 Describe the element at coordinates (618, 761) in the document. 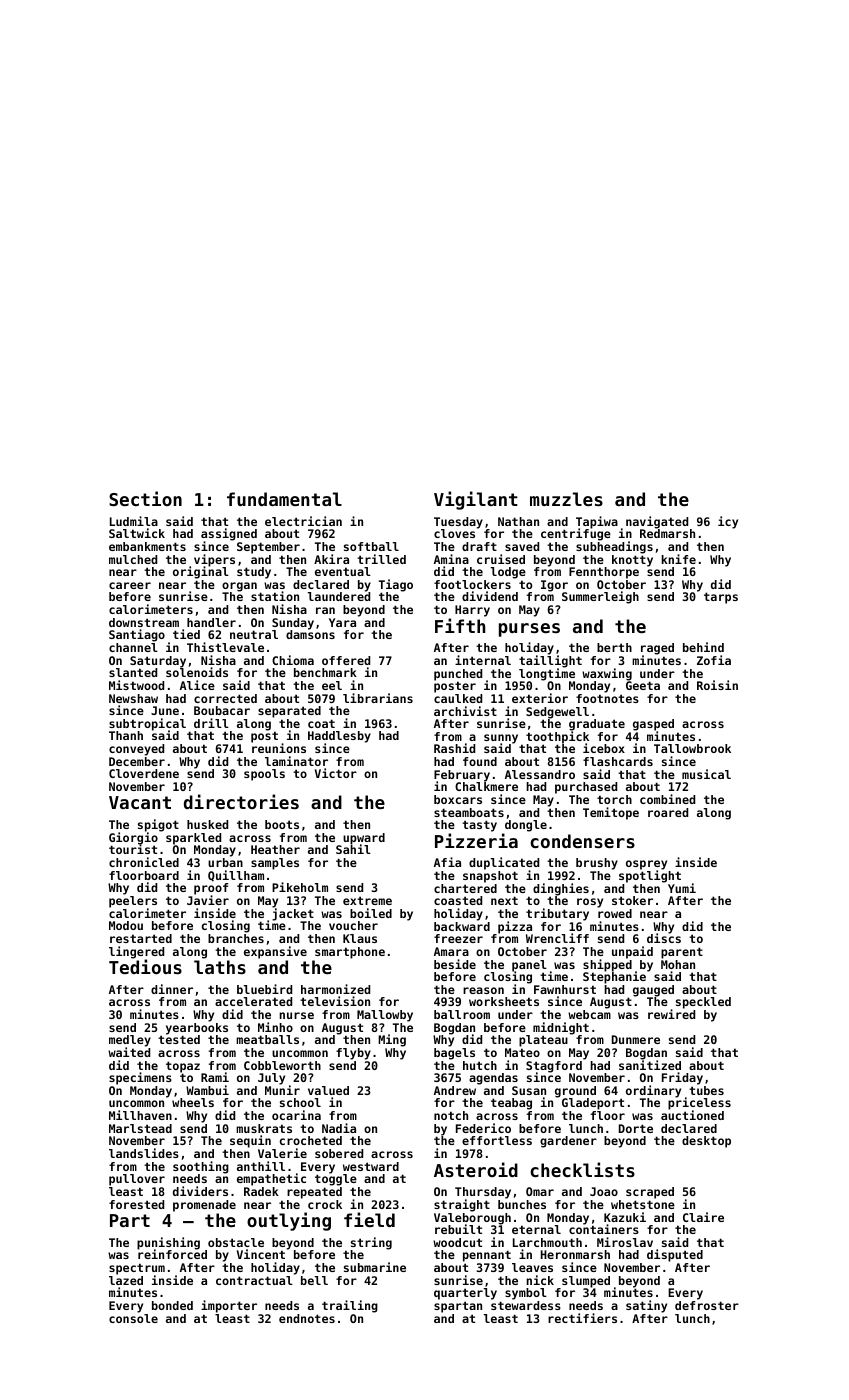

I see `flashcards` at that location.
